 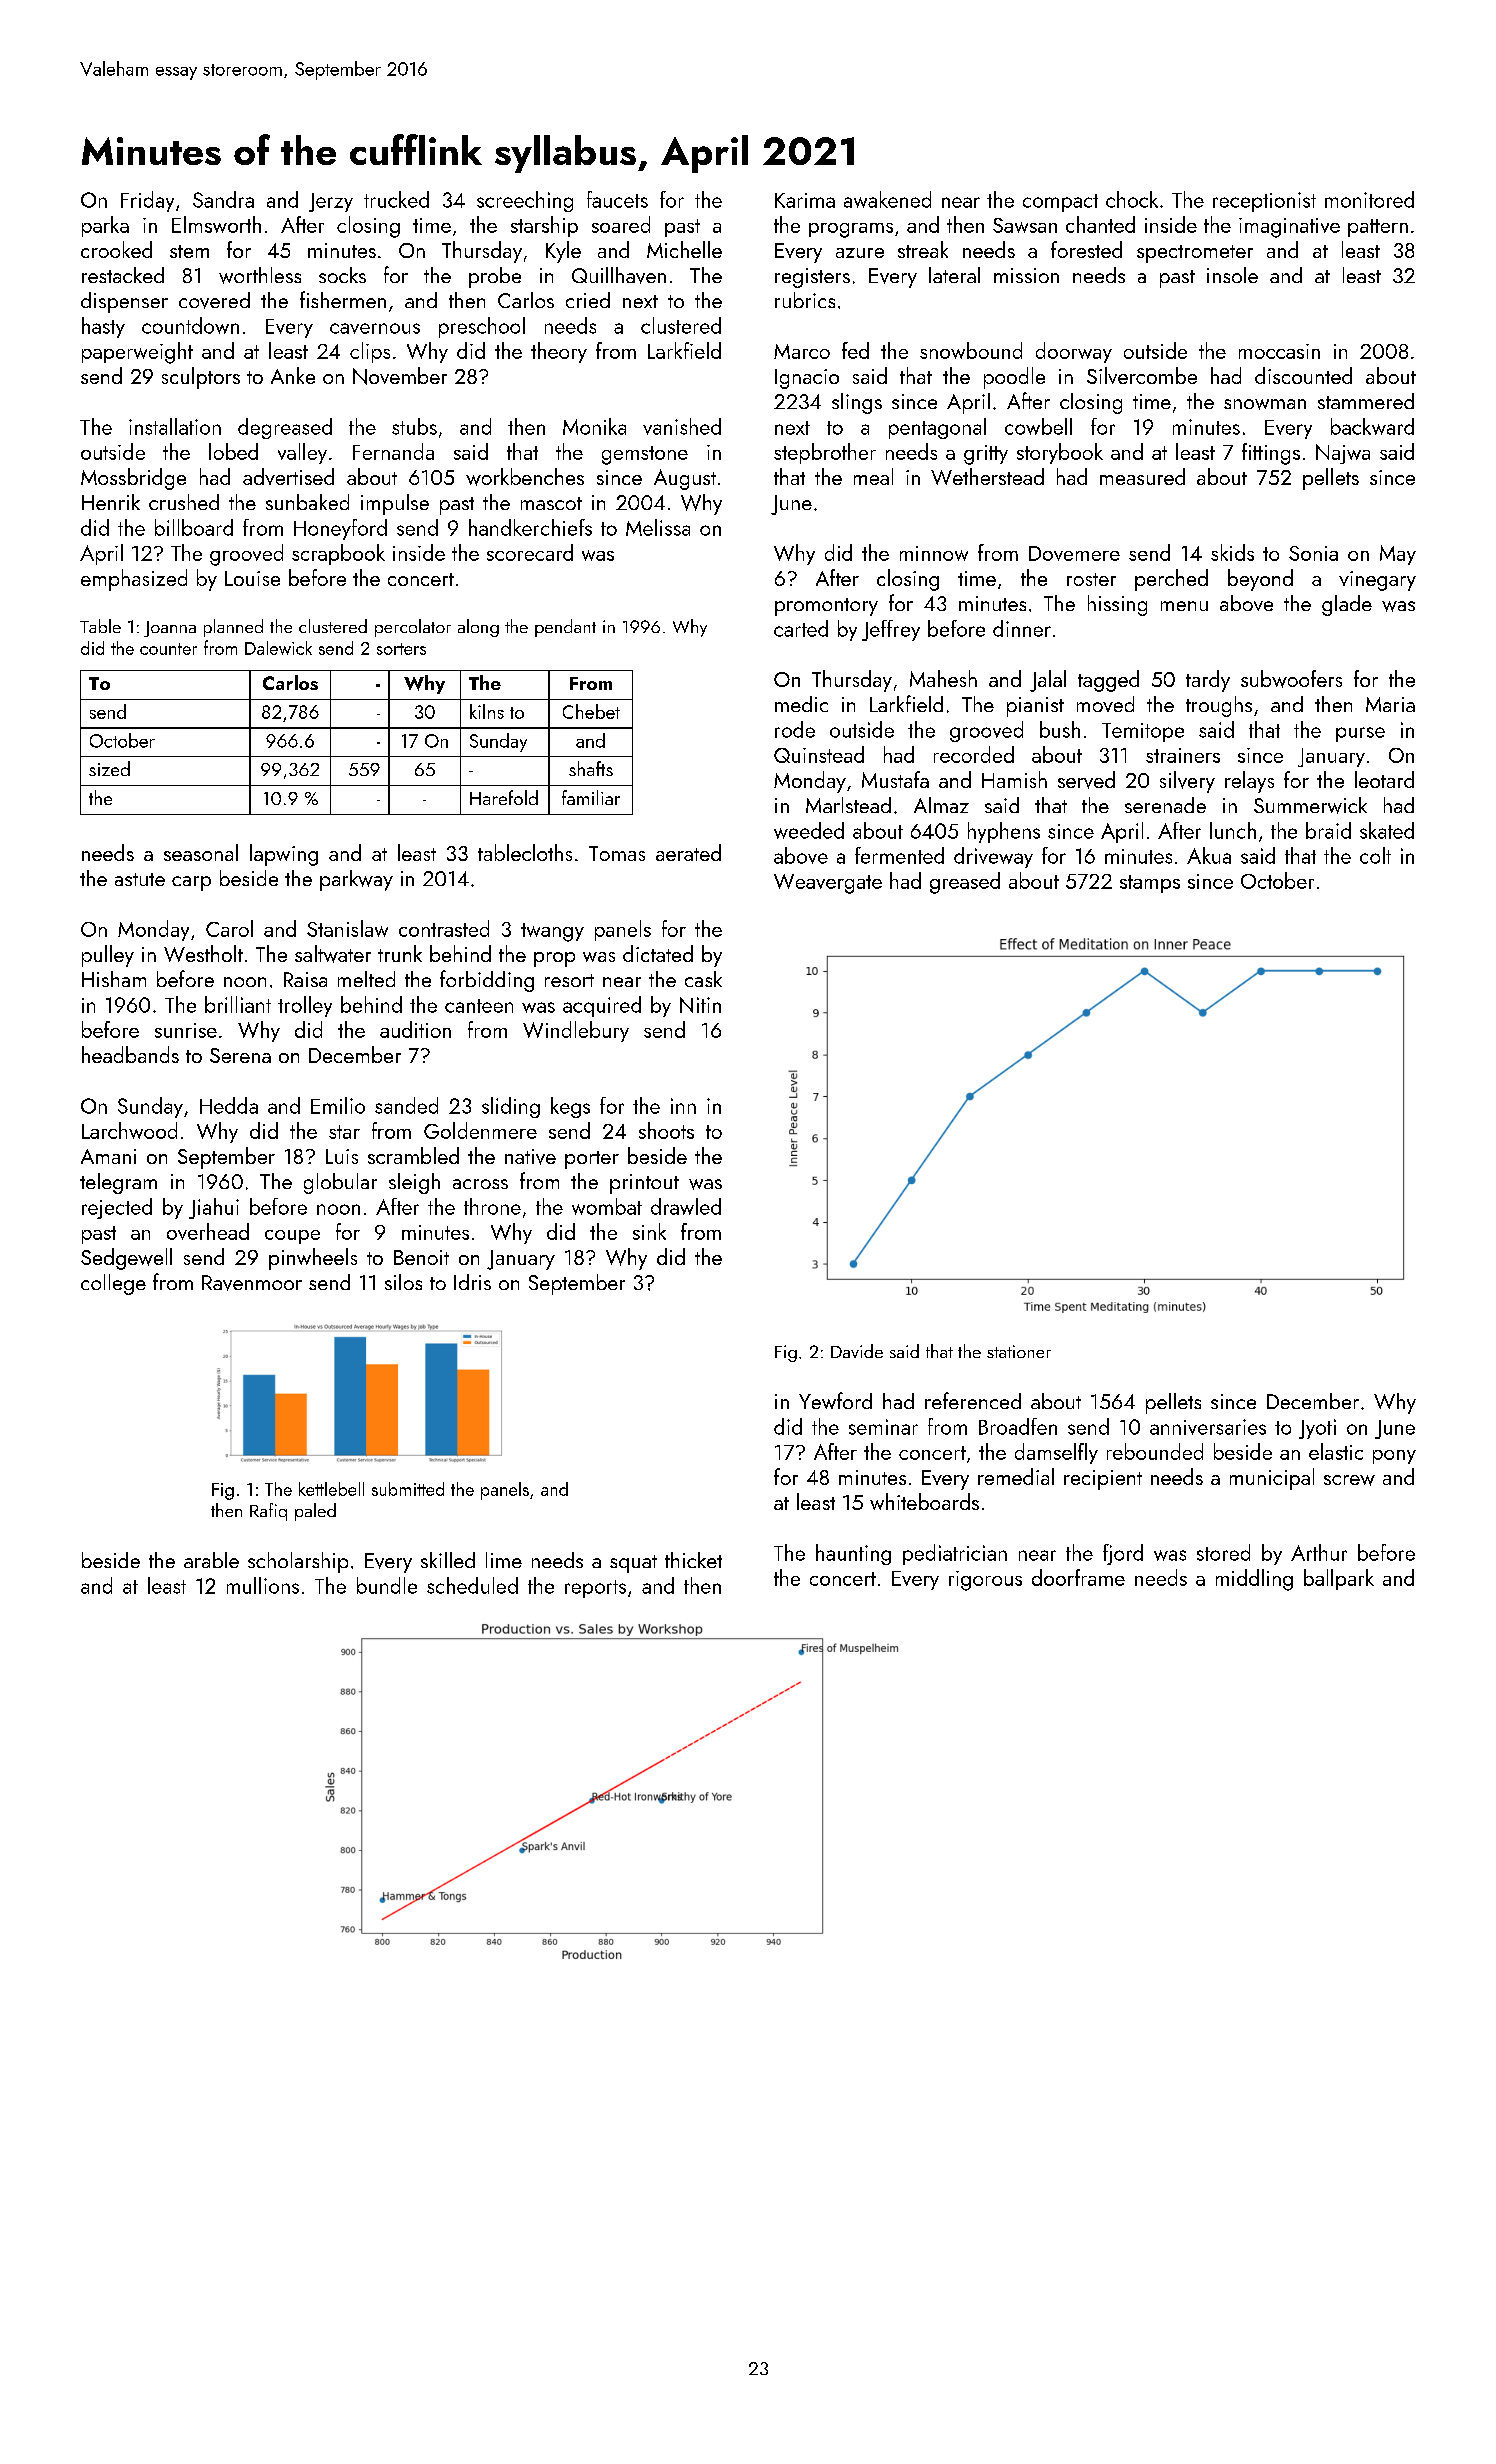 I want to click on measured, so click(x=1142, y=476).
